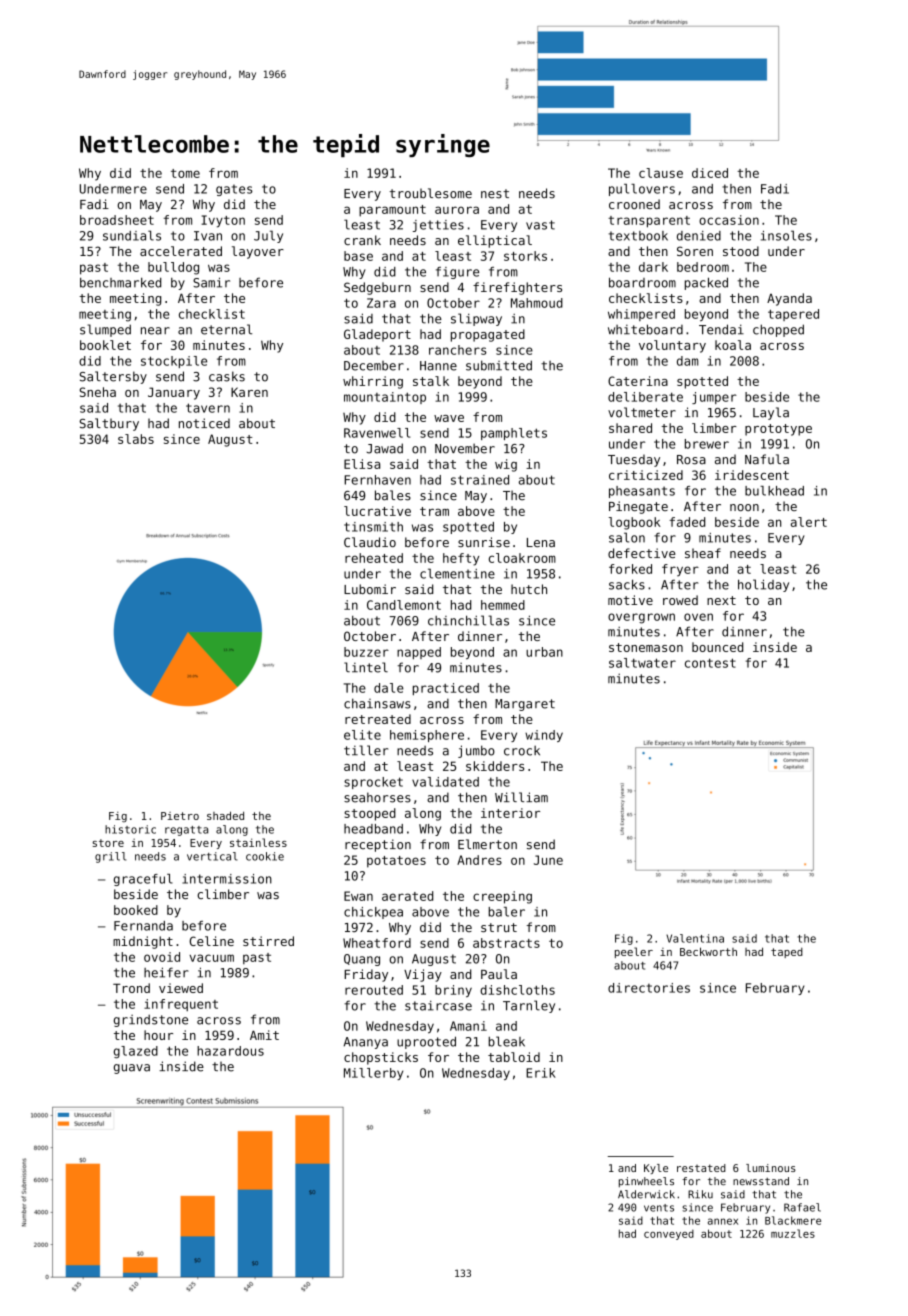 The image size is (908, 1316). What do you see at coordinates (234, 190) in the document?
I see `gates` at bounding box center [234, 190].
